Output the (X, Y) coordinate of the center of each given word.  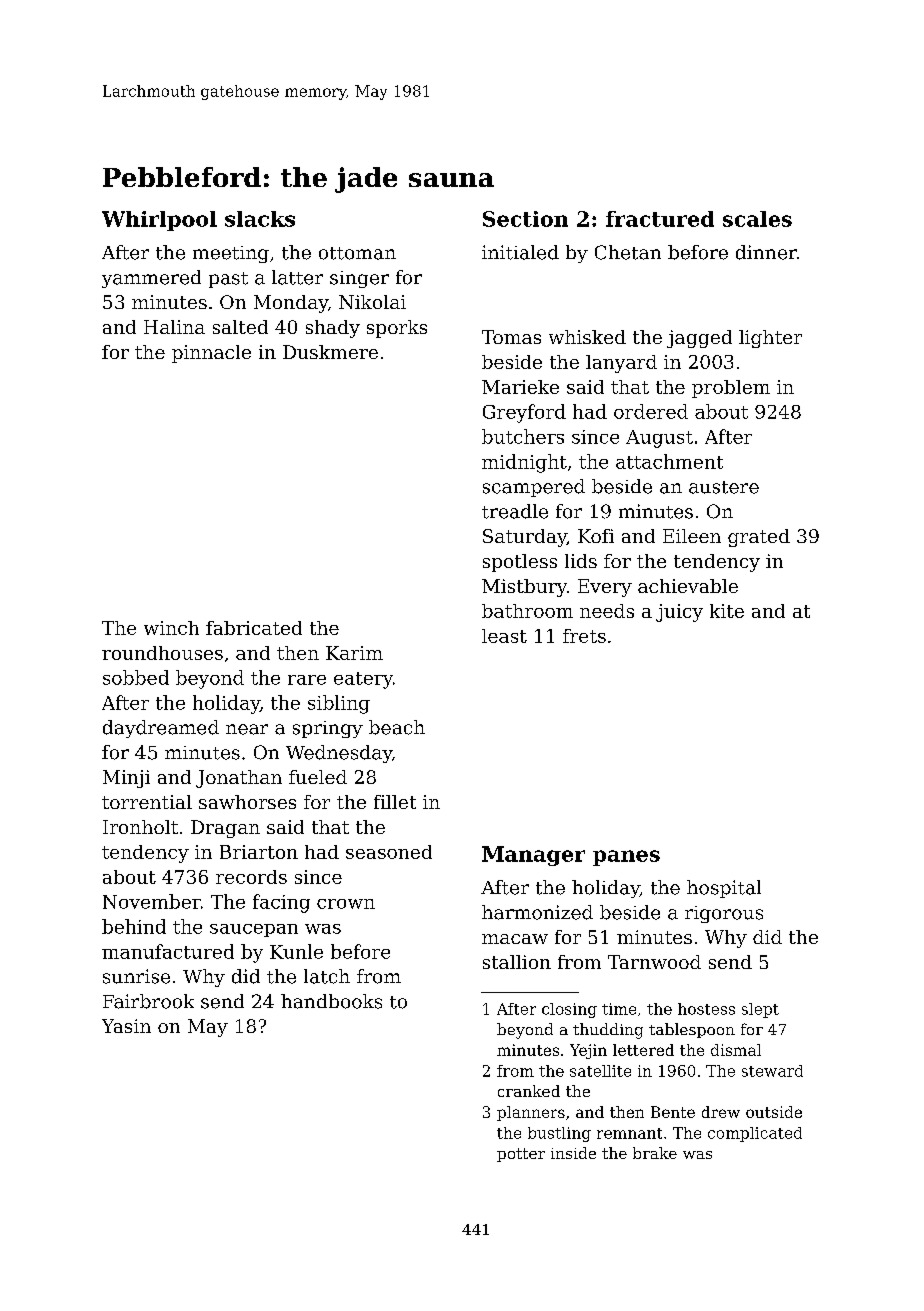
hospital (724, 889)
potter (521, 1155)
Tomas (511, 337)
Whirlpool (159, 221)
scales (757, 219)
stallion (517, 962)
